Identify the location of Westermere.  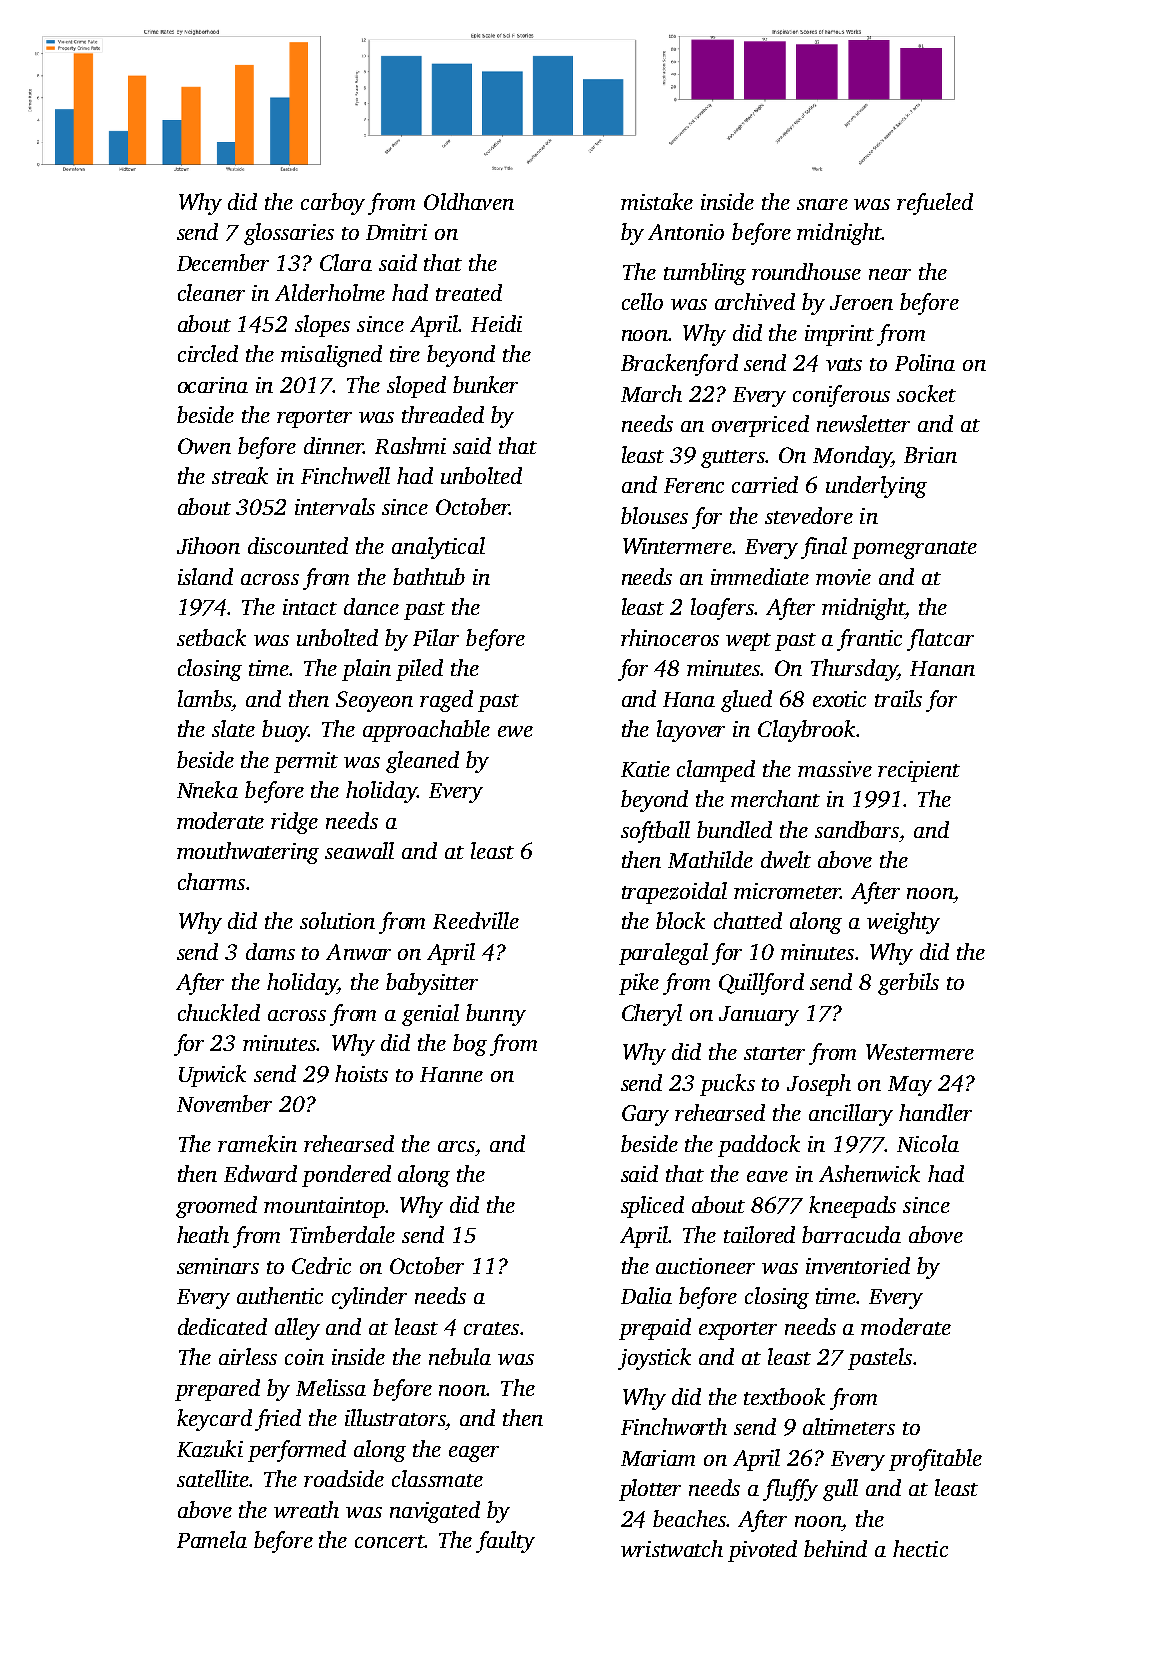
(920, 1052).
